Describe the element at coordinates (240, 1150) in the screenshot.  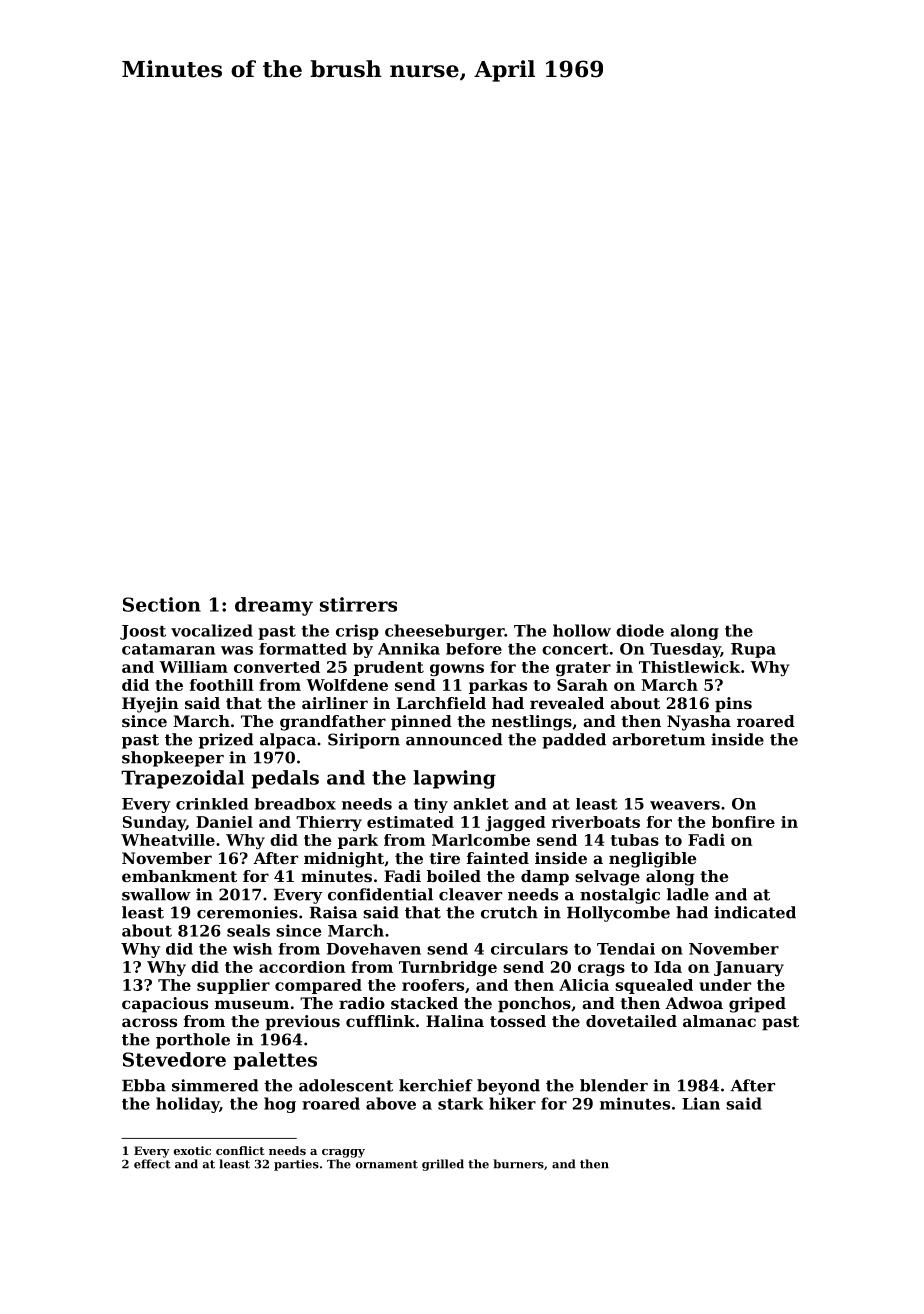
I see `conflict` at that location.
